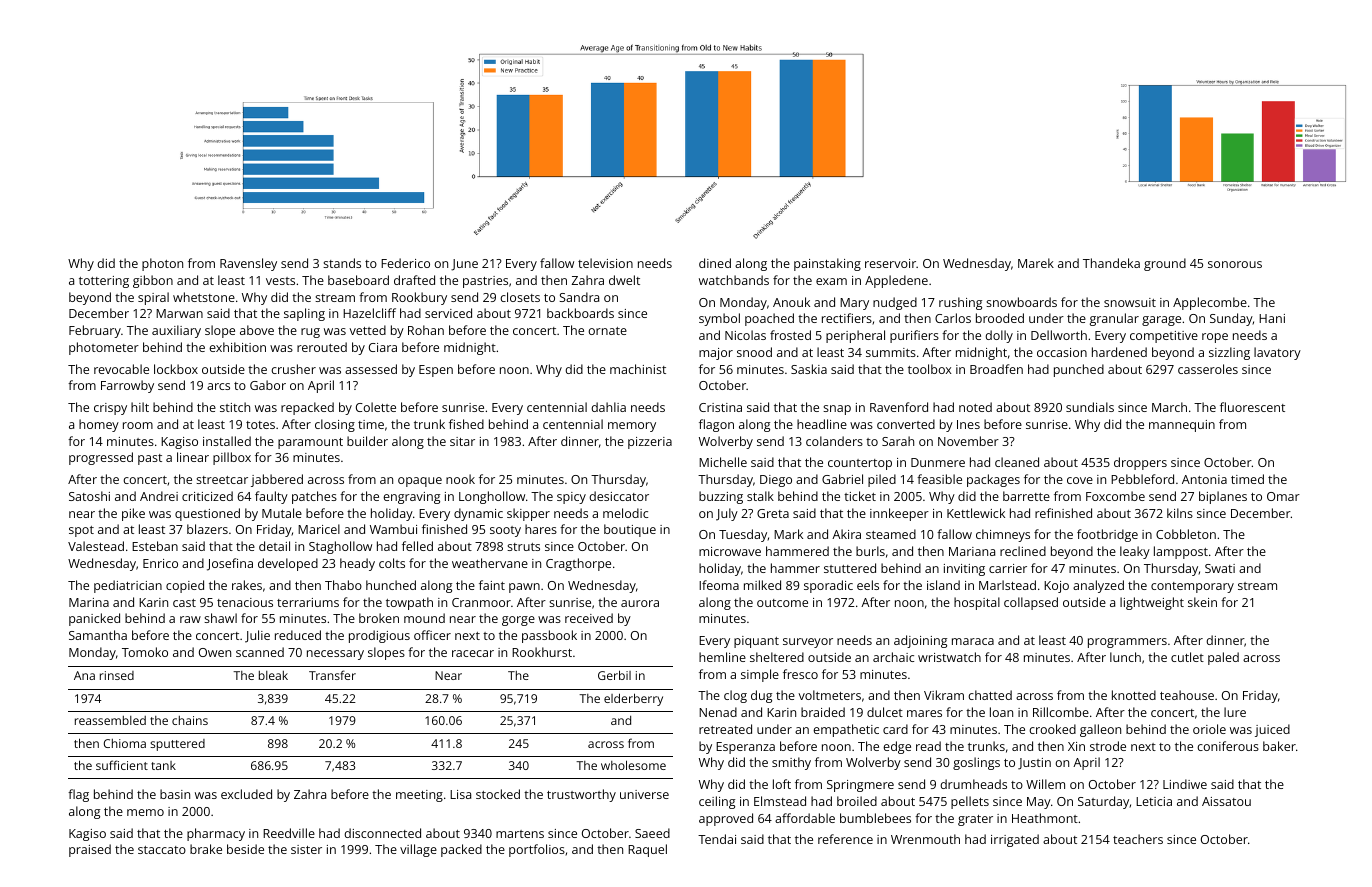  I want to click on television, so click(605, 263).
